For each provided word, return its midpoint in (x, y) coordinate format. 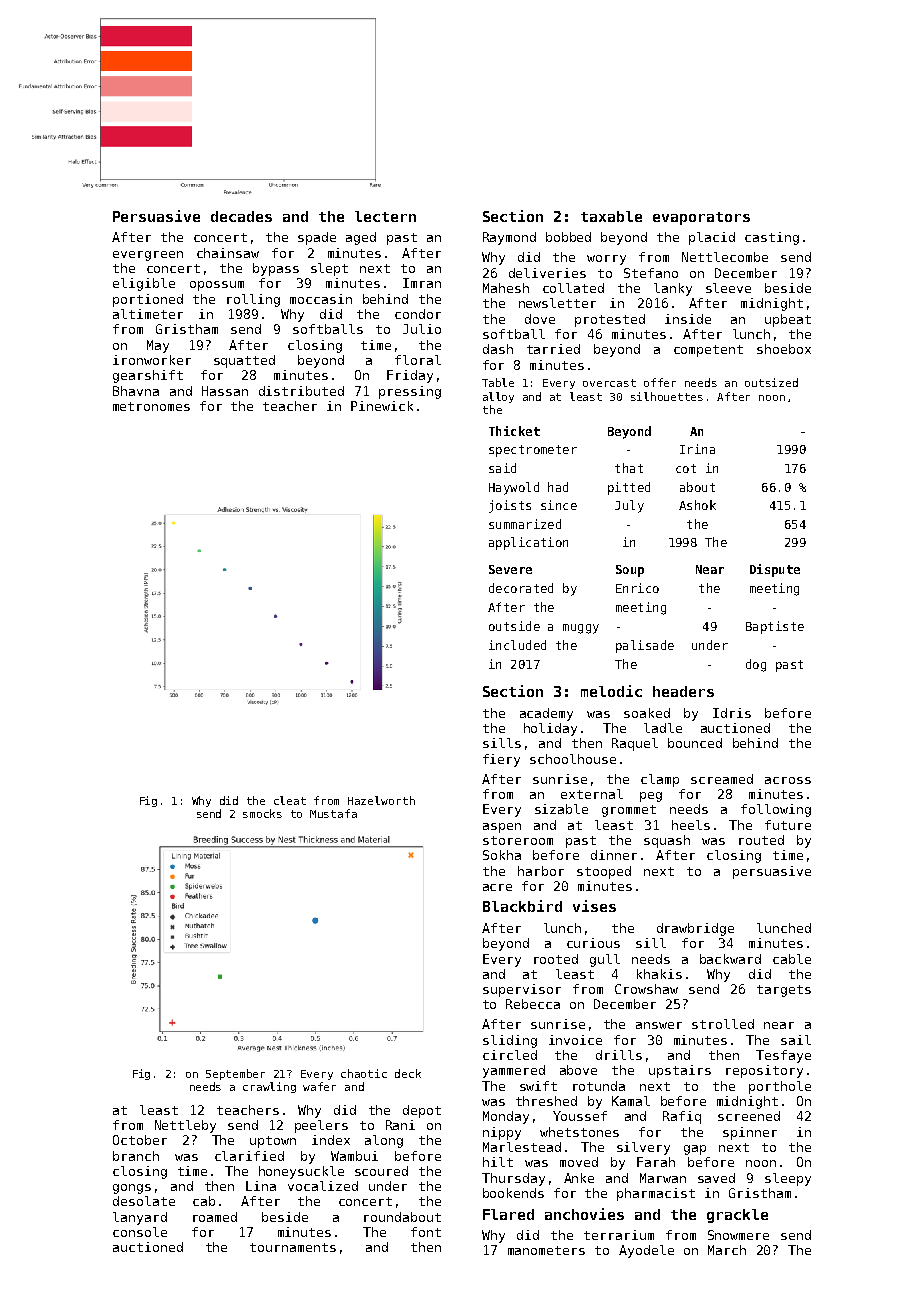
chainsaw (228, 253)
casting (772, 238)
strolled (723, 1024)
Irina (697, 449)
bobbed (568, 237)
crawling (269, 1087)
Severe (510, 569)
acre (497, 887)
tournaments (293, 1247)
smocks (262, 813)
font (426, 1232)
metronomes (151, 406)
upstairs (680, 1071)
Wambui (354, 1156)
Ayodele (646, 1251)
